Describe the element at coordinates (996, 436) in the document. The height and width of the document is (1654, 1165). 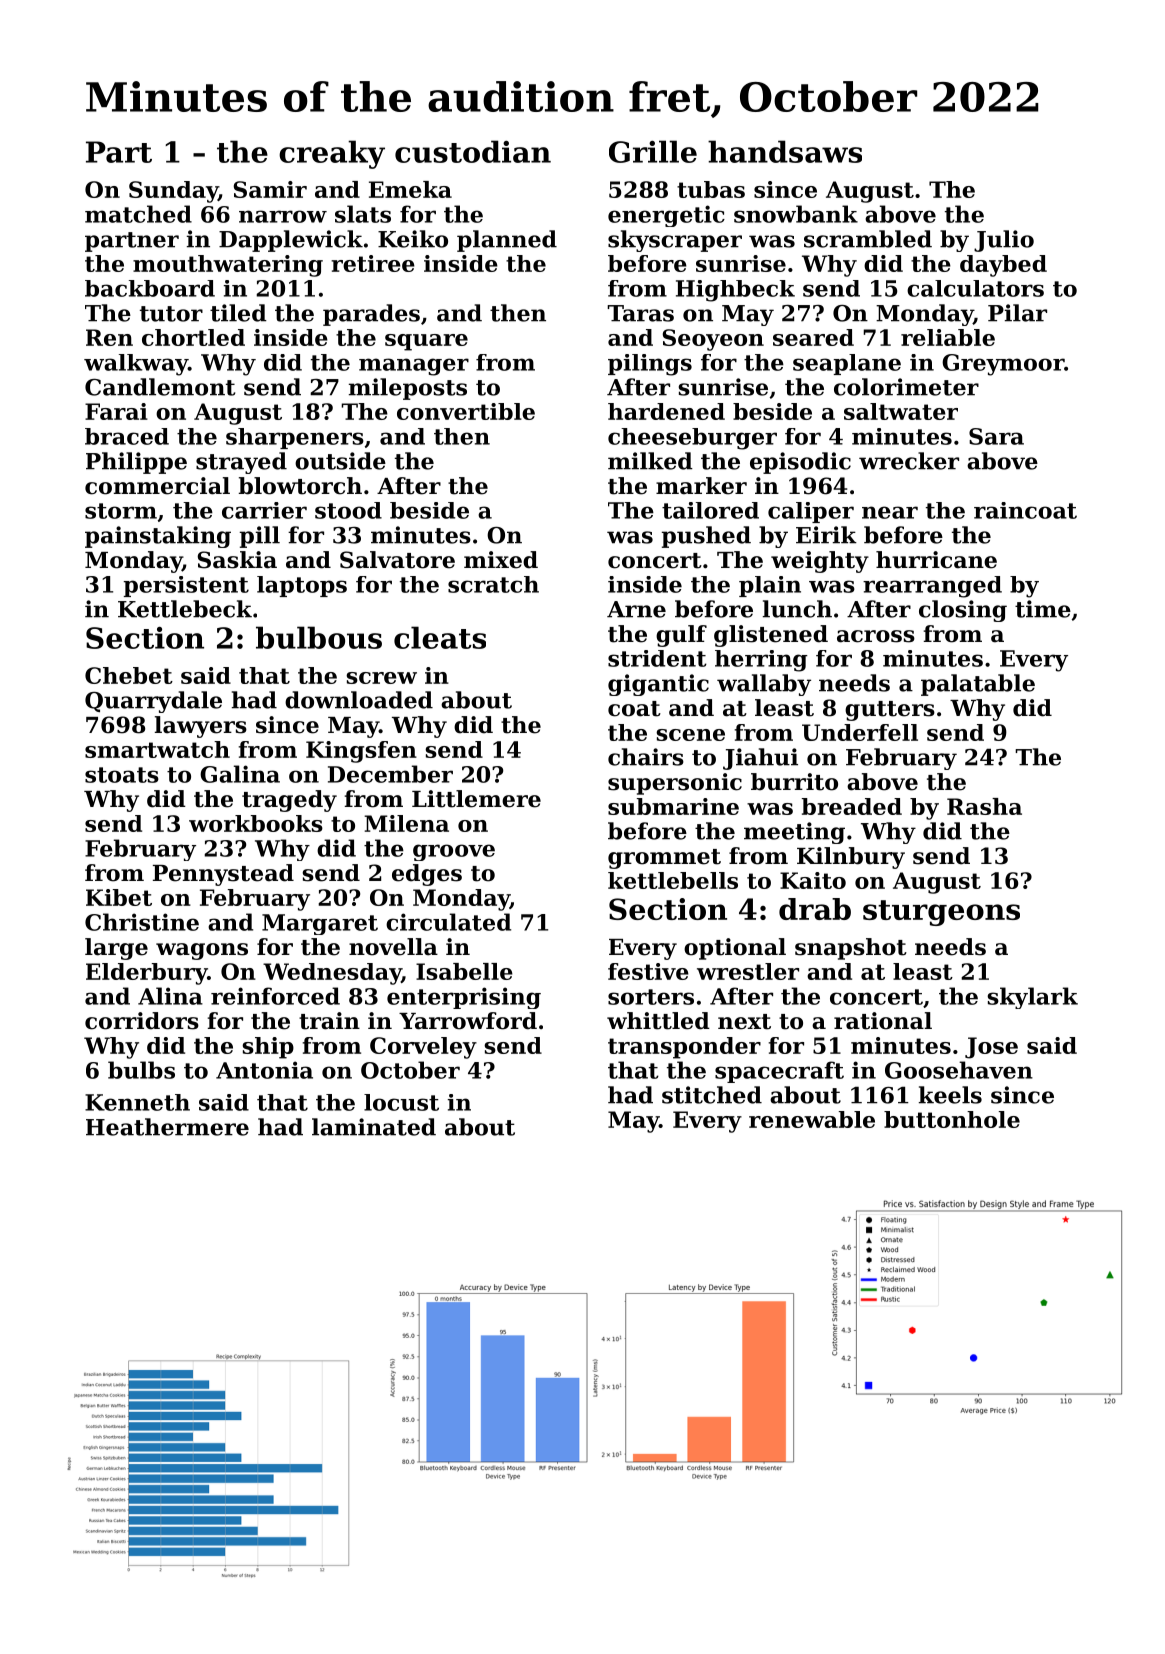
I see `Sara` at that location.
